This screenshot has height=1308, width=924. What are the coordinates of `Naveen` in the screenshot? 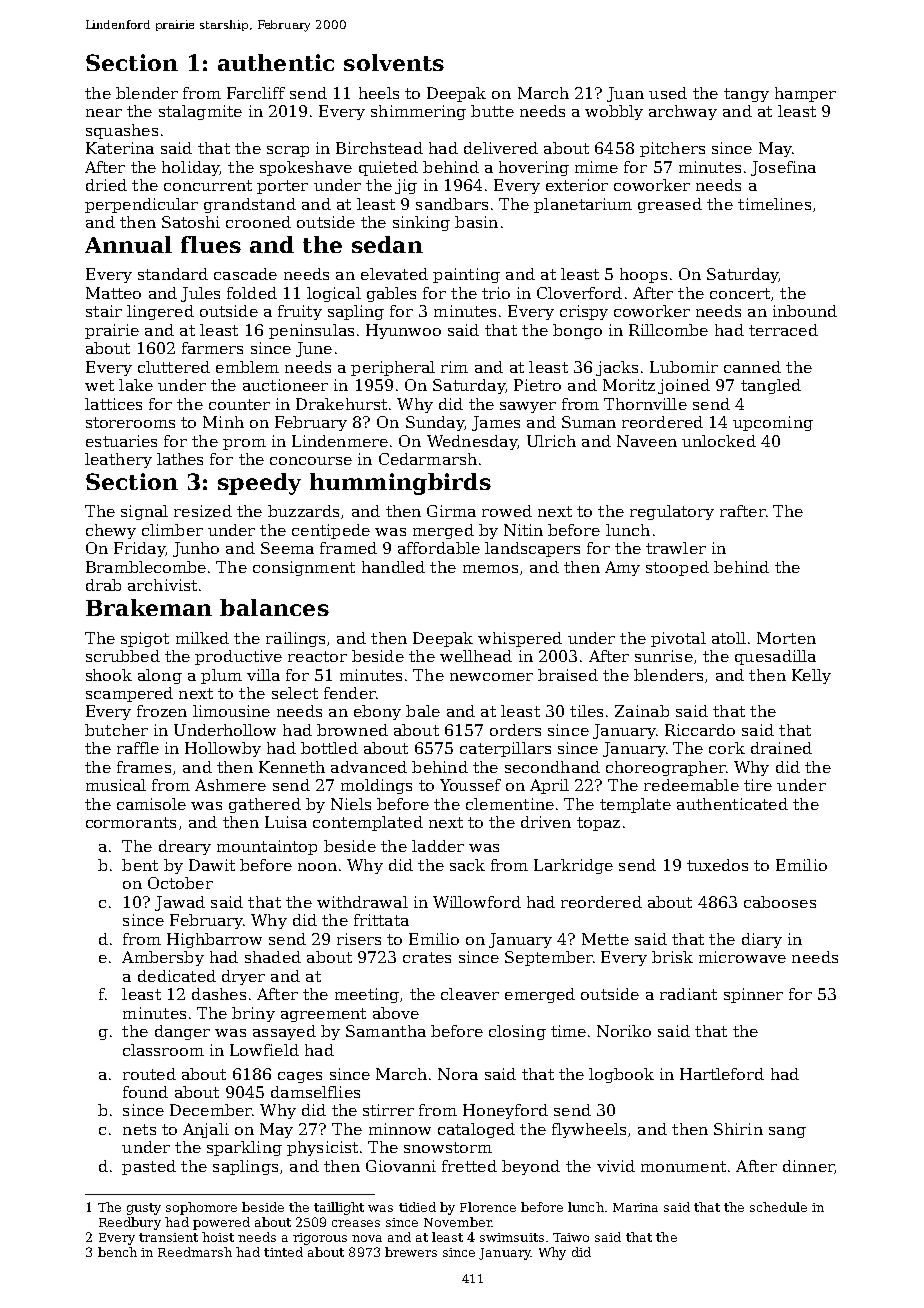 It's located at (647, 441).
